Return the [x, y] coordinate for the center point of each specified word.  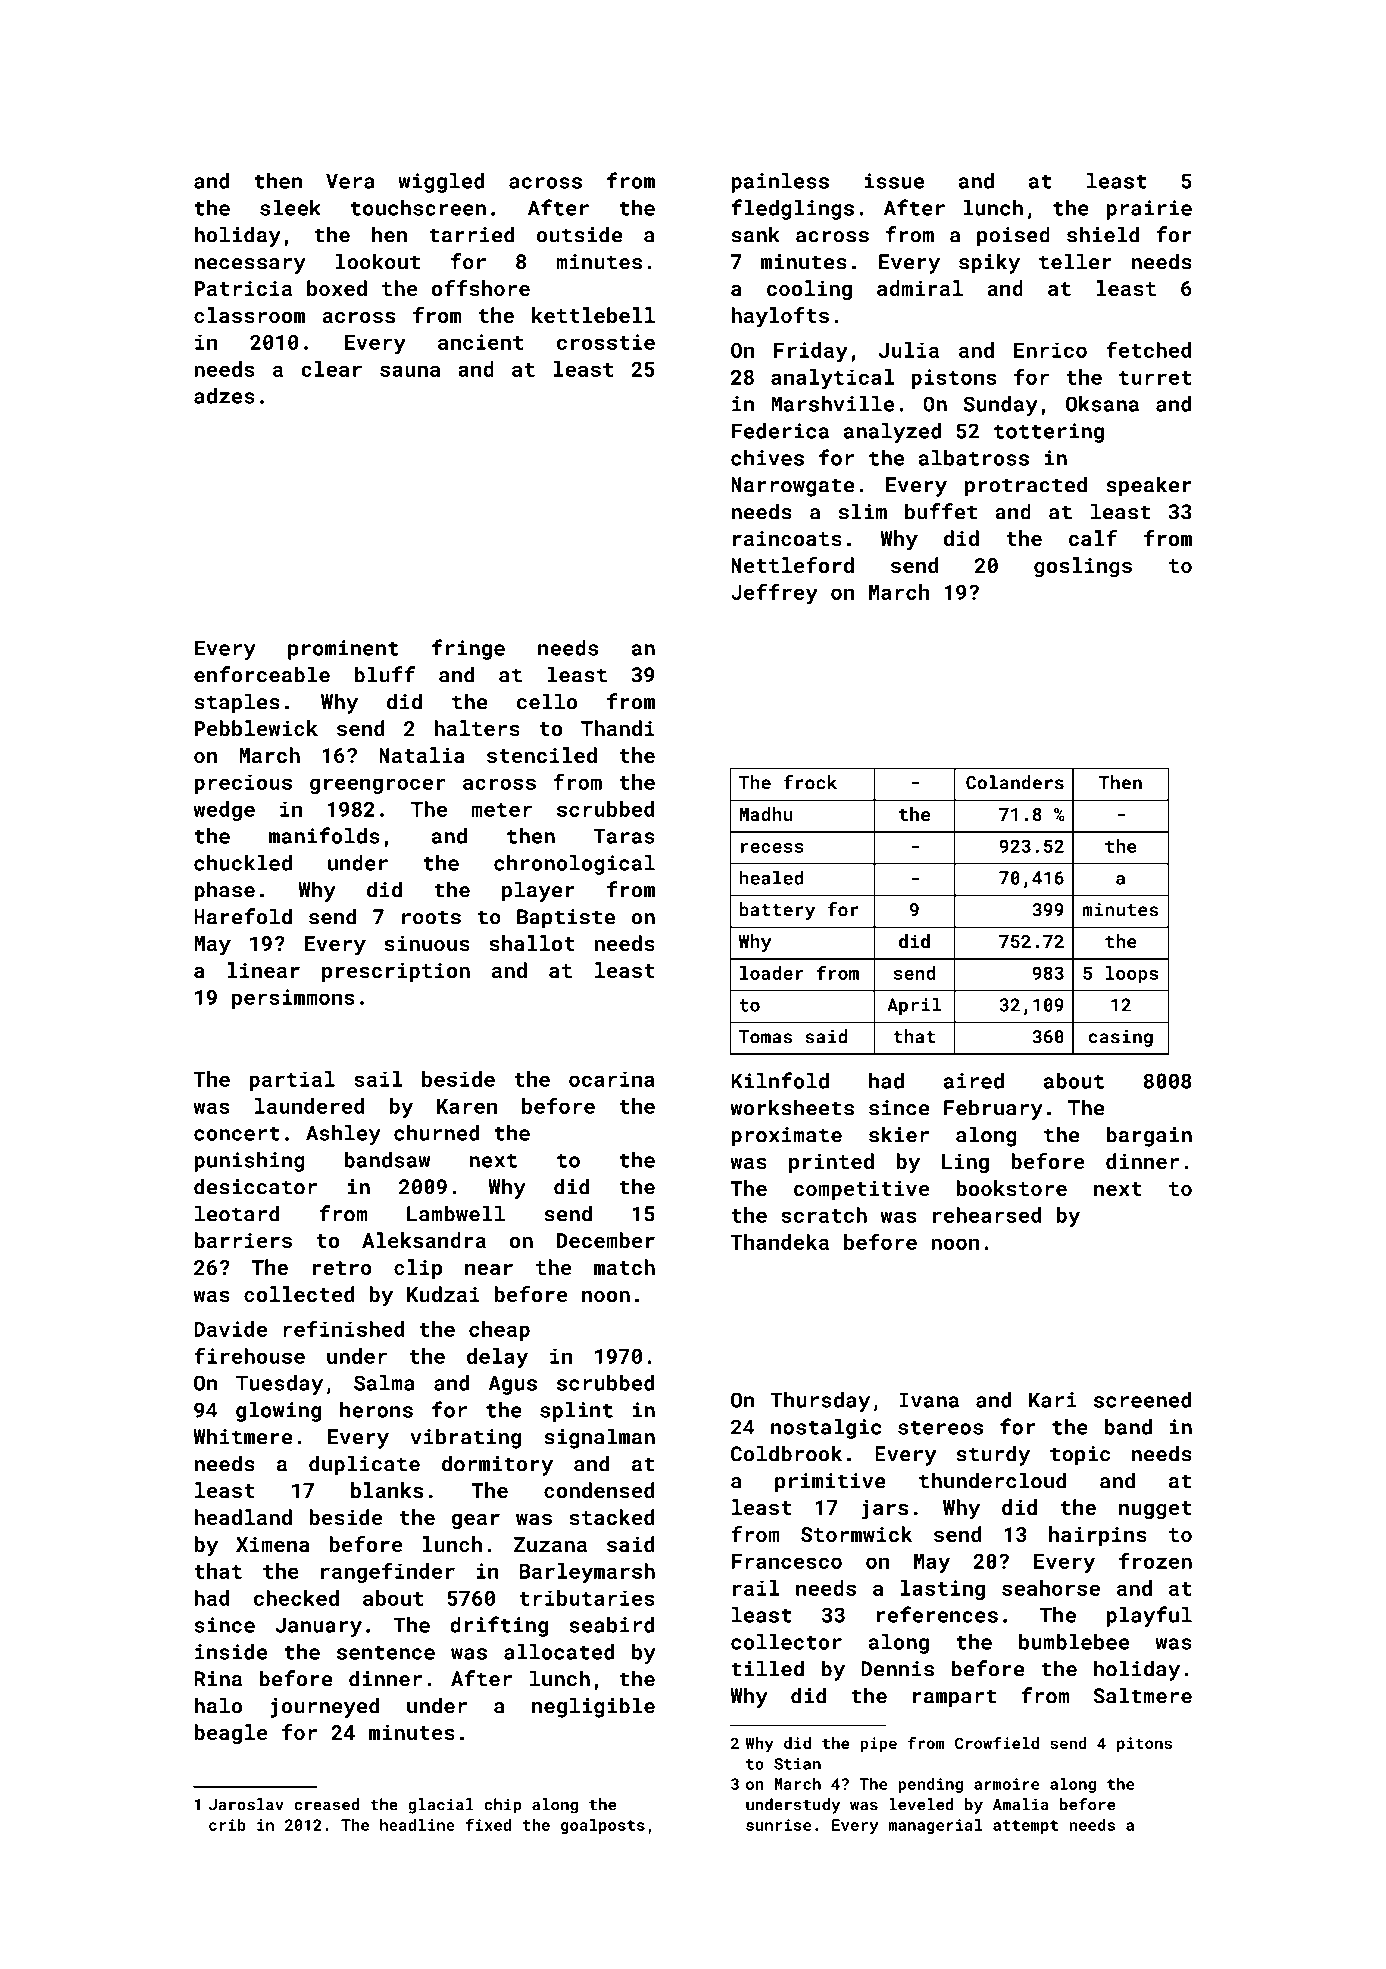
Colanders [1015, 782]
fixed [488, 1824]
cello [547, 701]
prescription [396, 972]
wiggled [441, 183]
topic [1080, 1456]
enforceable [262, 674]
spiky [989, 263]
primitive [830, 1483]
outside [579, 234]
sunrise [778, 1825]
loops [1132, 975]
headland [243, 1517]
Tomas [765, 1037]
